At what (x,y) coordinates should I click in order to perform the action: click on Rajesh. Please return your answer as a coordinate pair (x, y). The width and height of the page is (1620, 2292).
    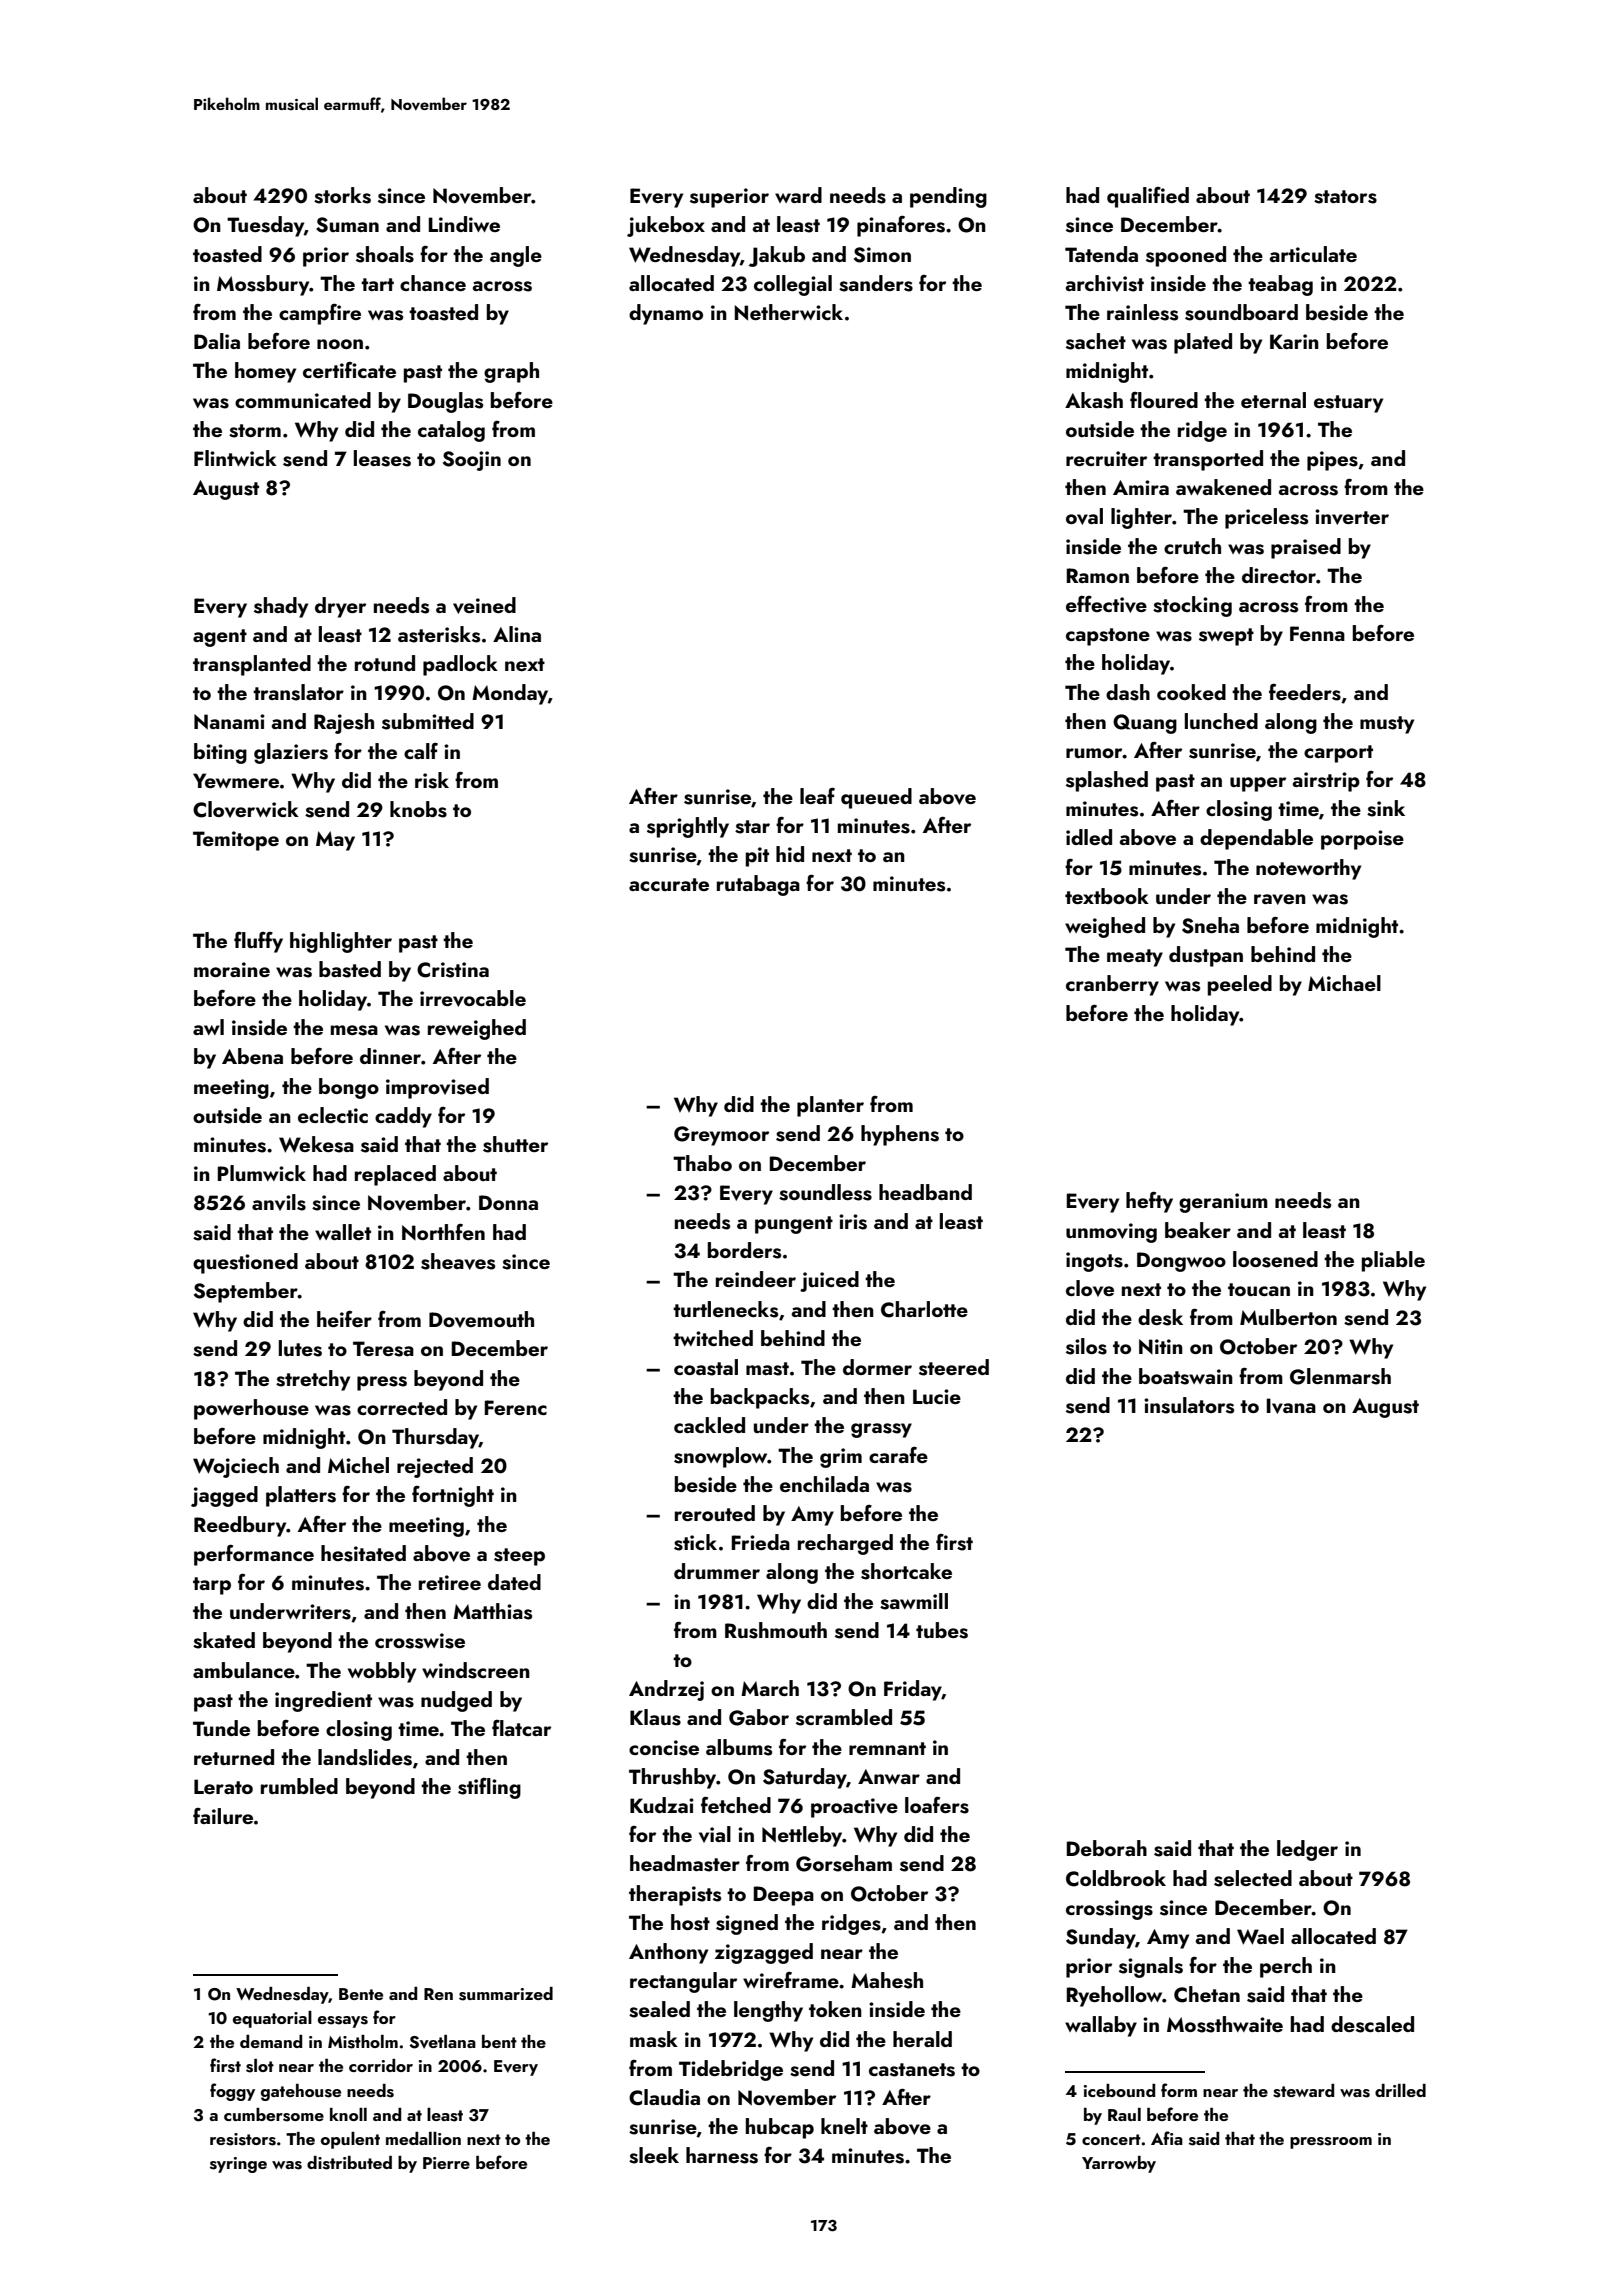
    Looking at the image, I should click on (344, 723).
